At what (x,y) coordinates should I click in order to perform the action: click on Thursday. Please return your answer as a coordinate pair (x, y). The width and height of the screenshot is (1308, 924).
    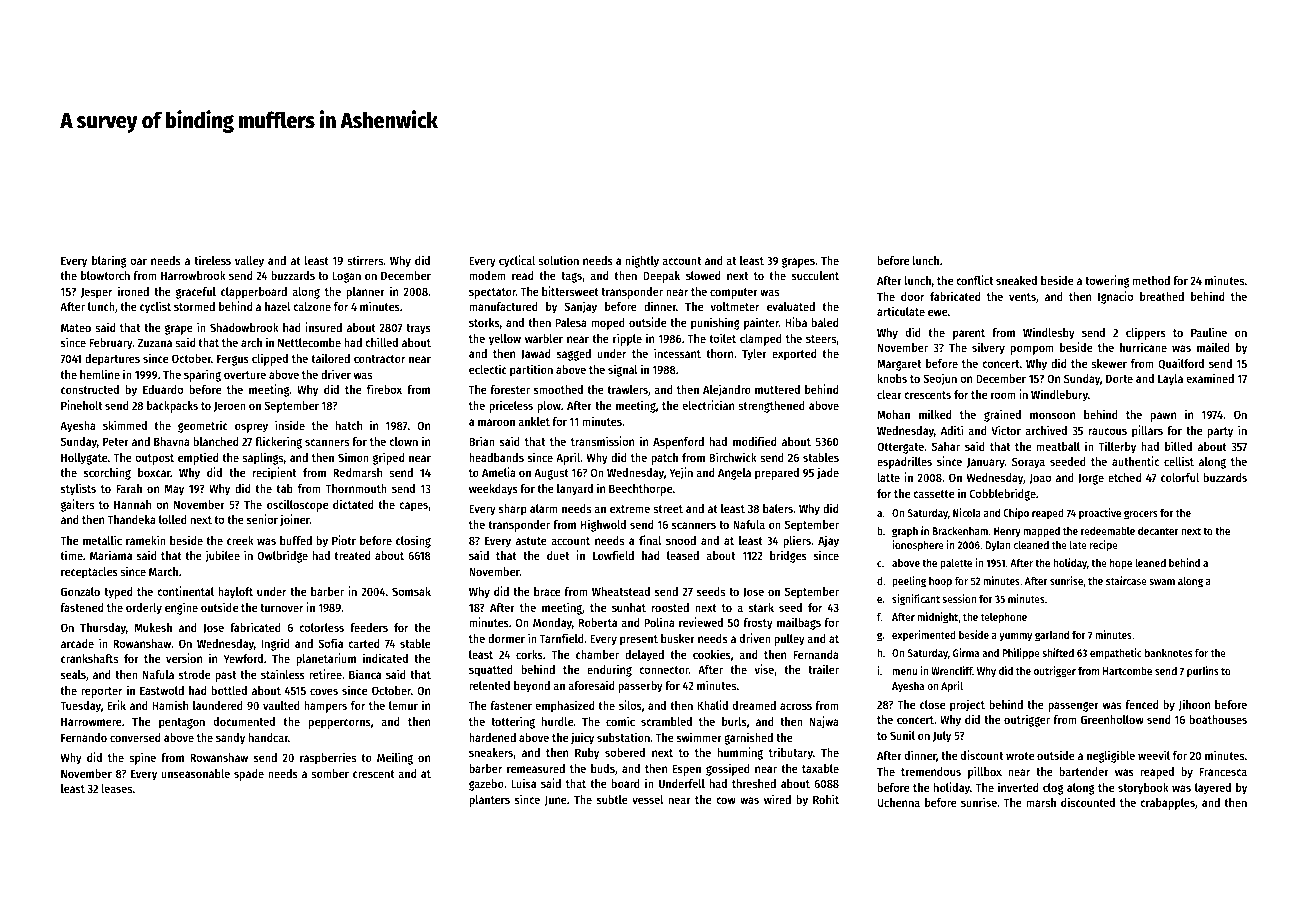
    Looking at the image, I should click on (103, 629).
